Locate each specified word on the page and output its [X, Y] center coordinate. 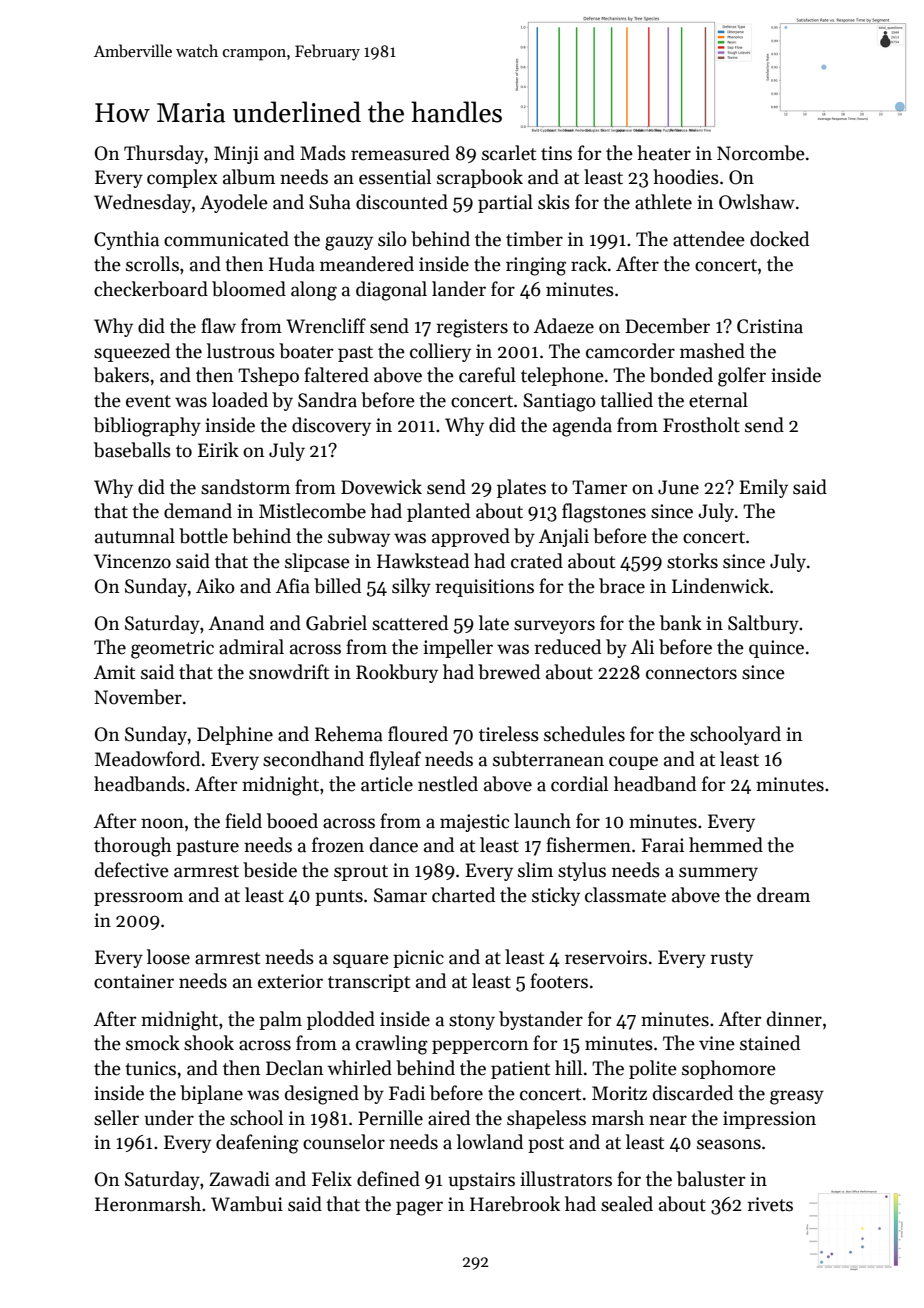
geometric [172, 649]
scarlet [509, 153]
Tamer [600, 487]
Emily [763, 488]
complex [182, 178]
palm [280, 1020]
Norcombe [761, 153]
